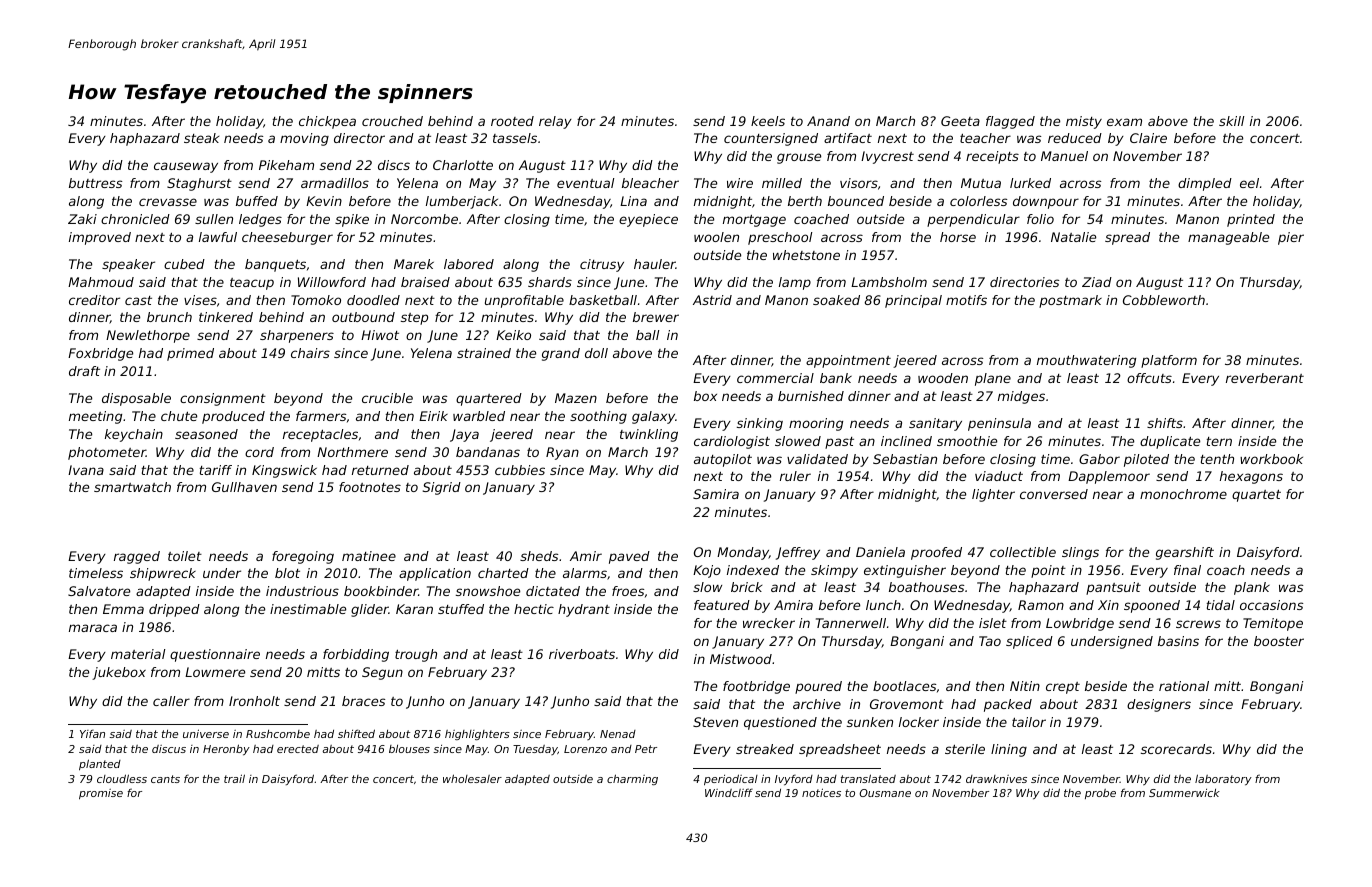 This image has height=887, width=1372. What do you see at coordinates (472, 778) in the image?
I see `wholesaler` at bounding box center [472, 778].
